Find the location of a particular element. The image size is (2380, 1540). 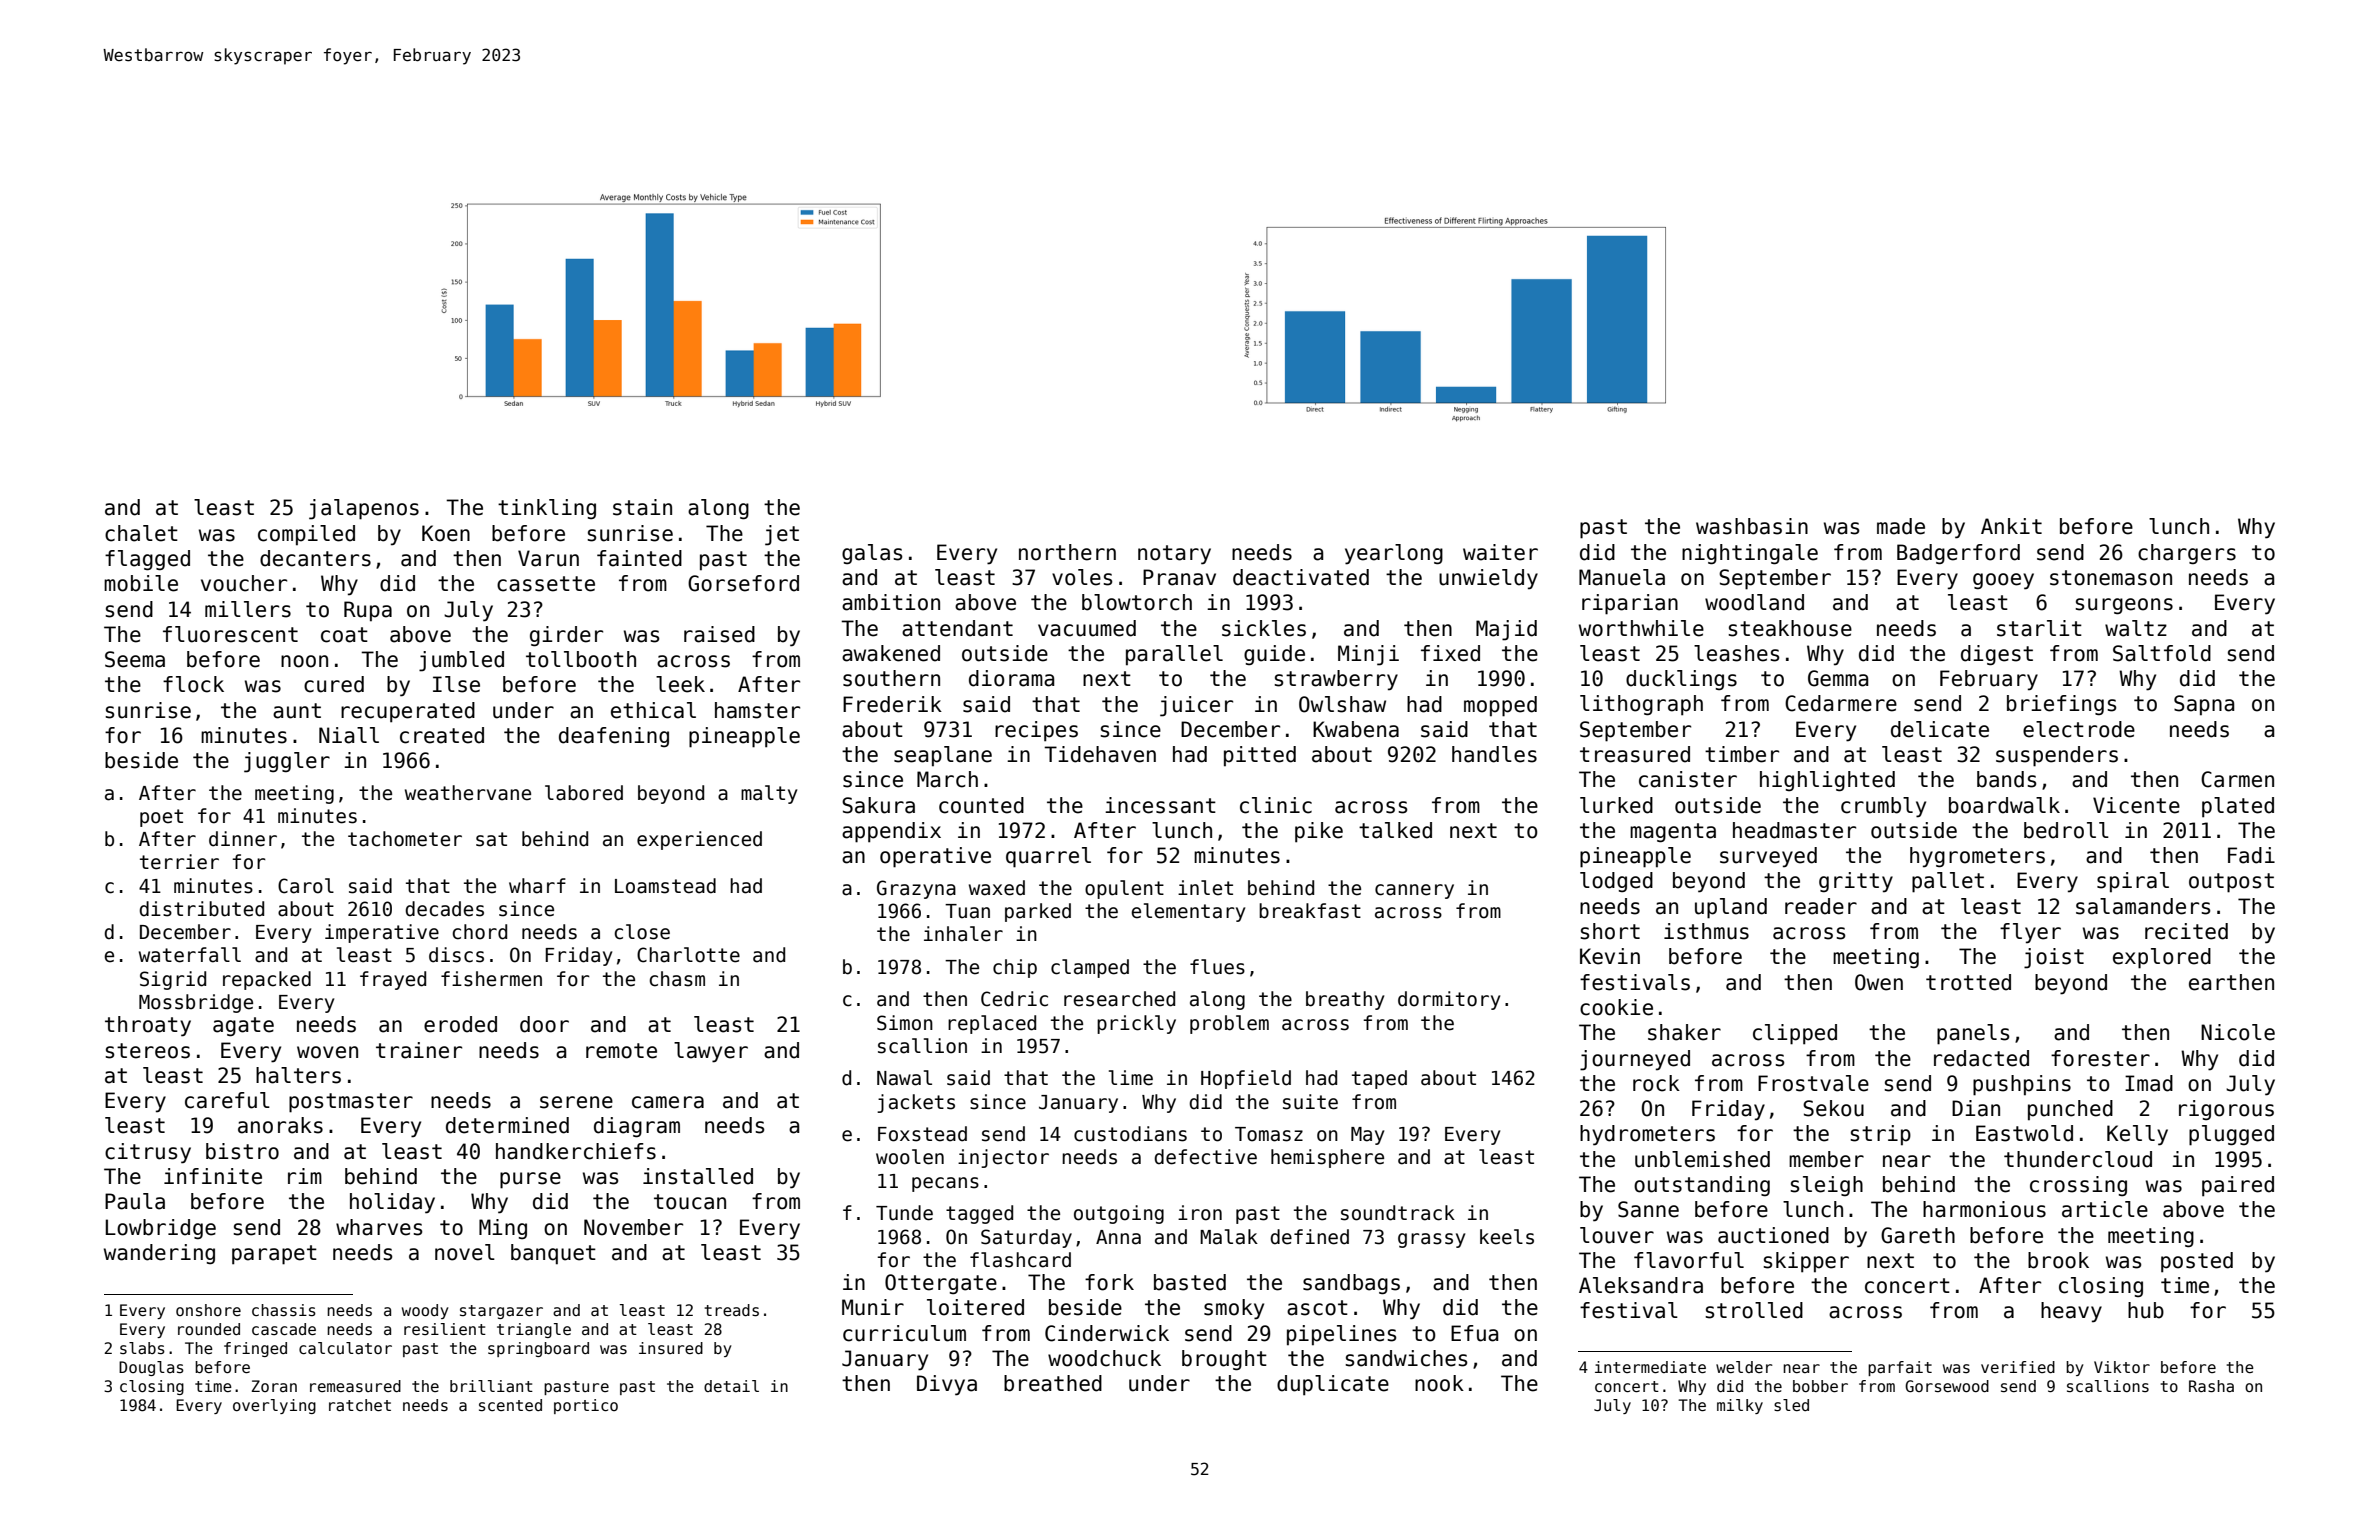

northern is located at coordinates (1067, 552).
